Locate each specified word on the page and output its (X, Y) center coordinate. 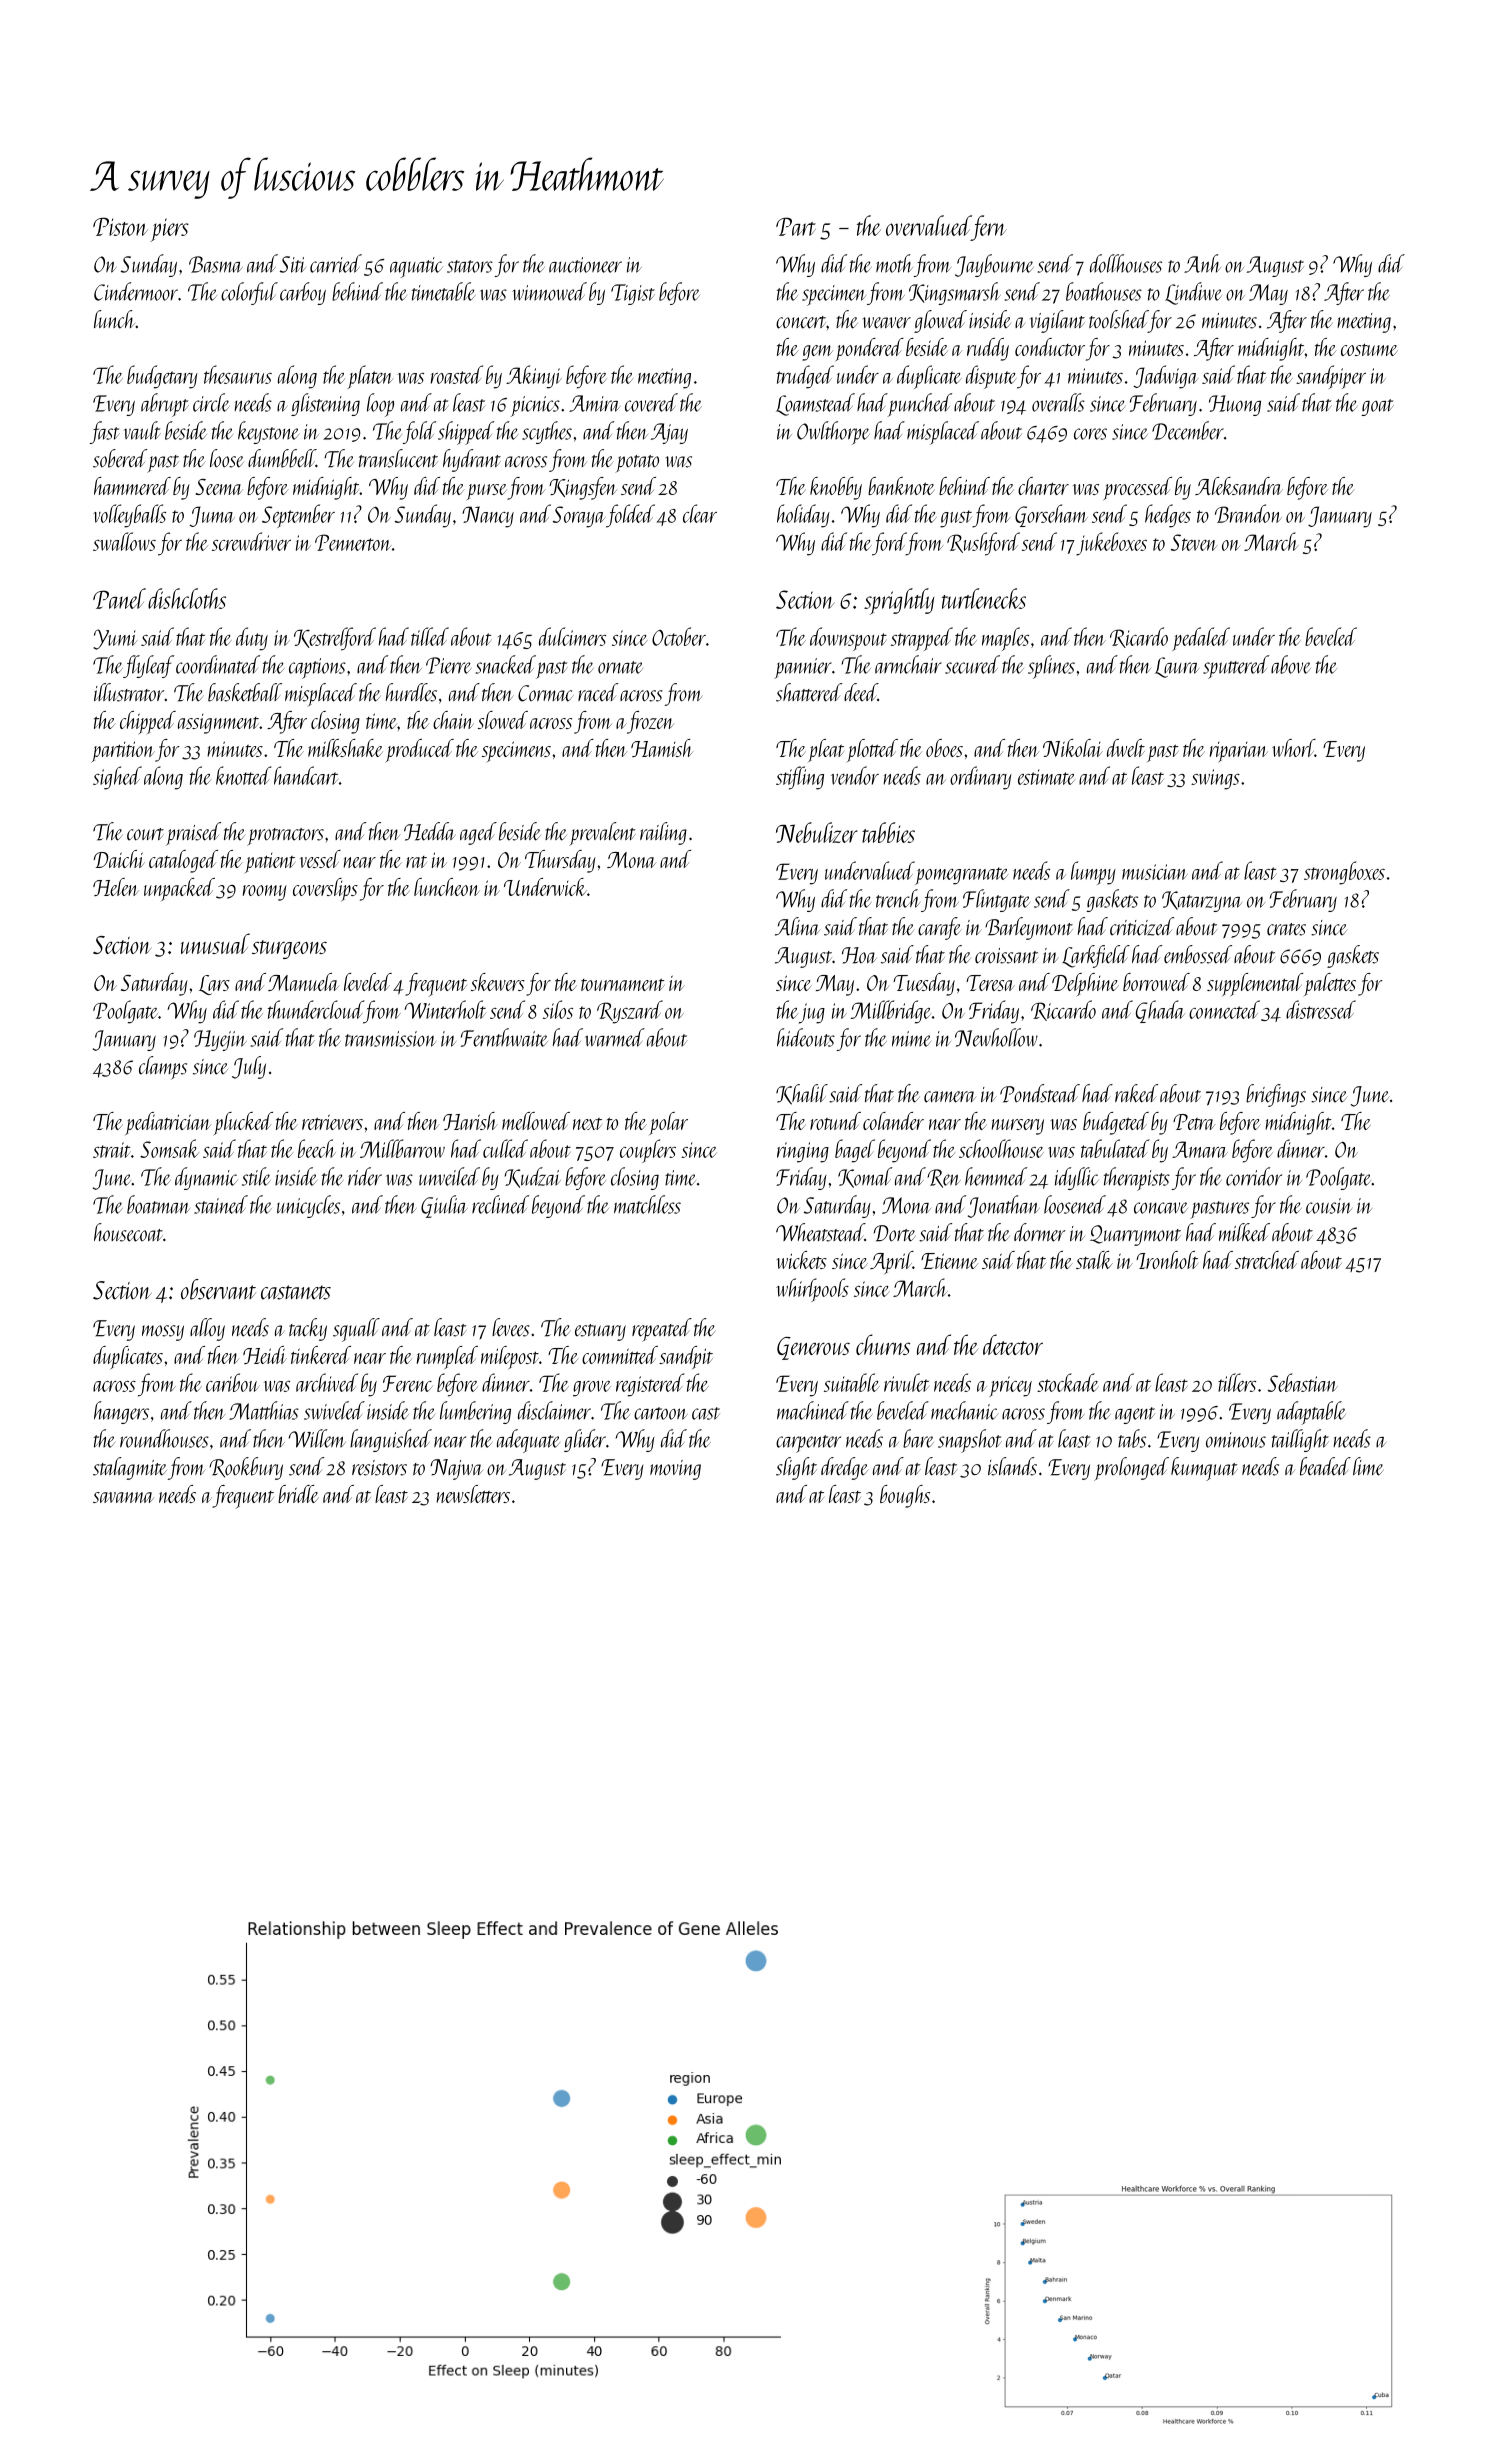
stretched (1267, 1260)
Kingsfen (583, 488)
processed (1138, 488)
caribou (233, 1382)
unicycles (308, 1206)
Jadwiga (1165, 377)
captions (317, 668)
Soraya (579, 517)
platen (370, 377)
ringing (803, 1152)
